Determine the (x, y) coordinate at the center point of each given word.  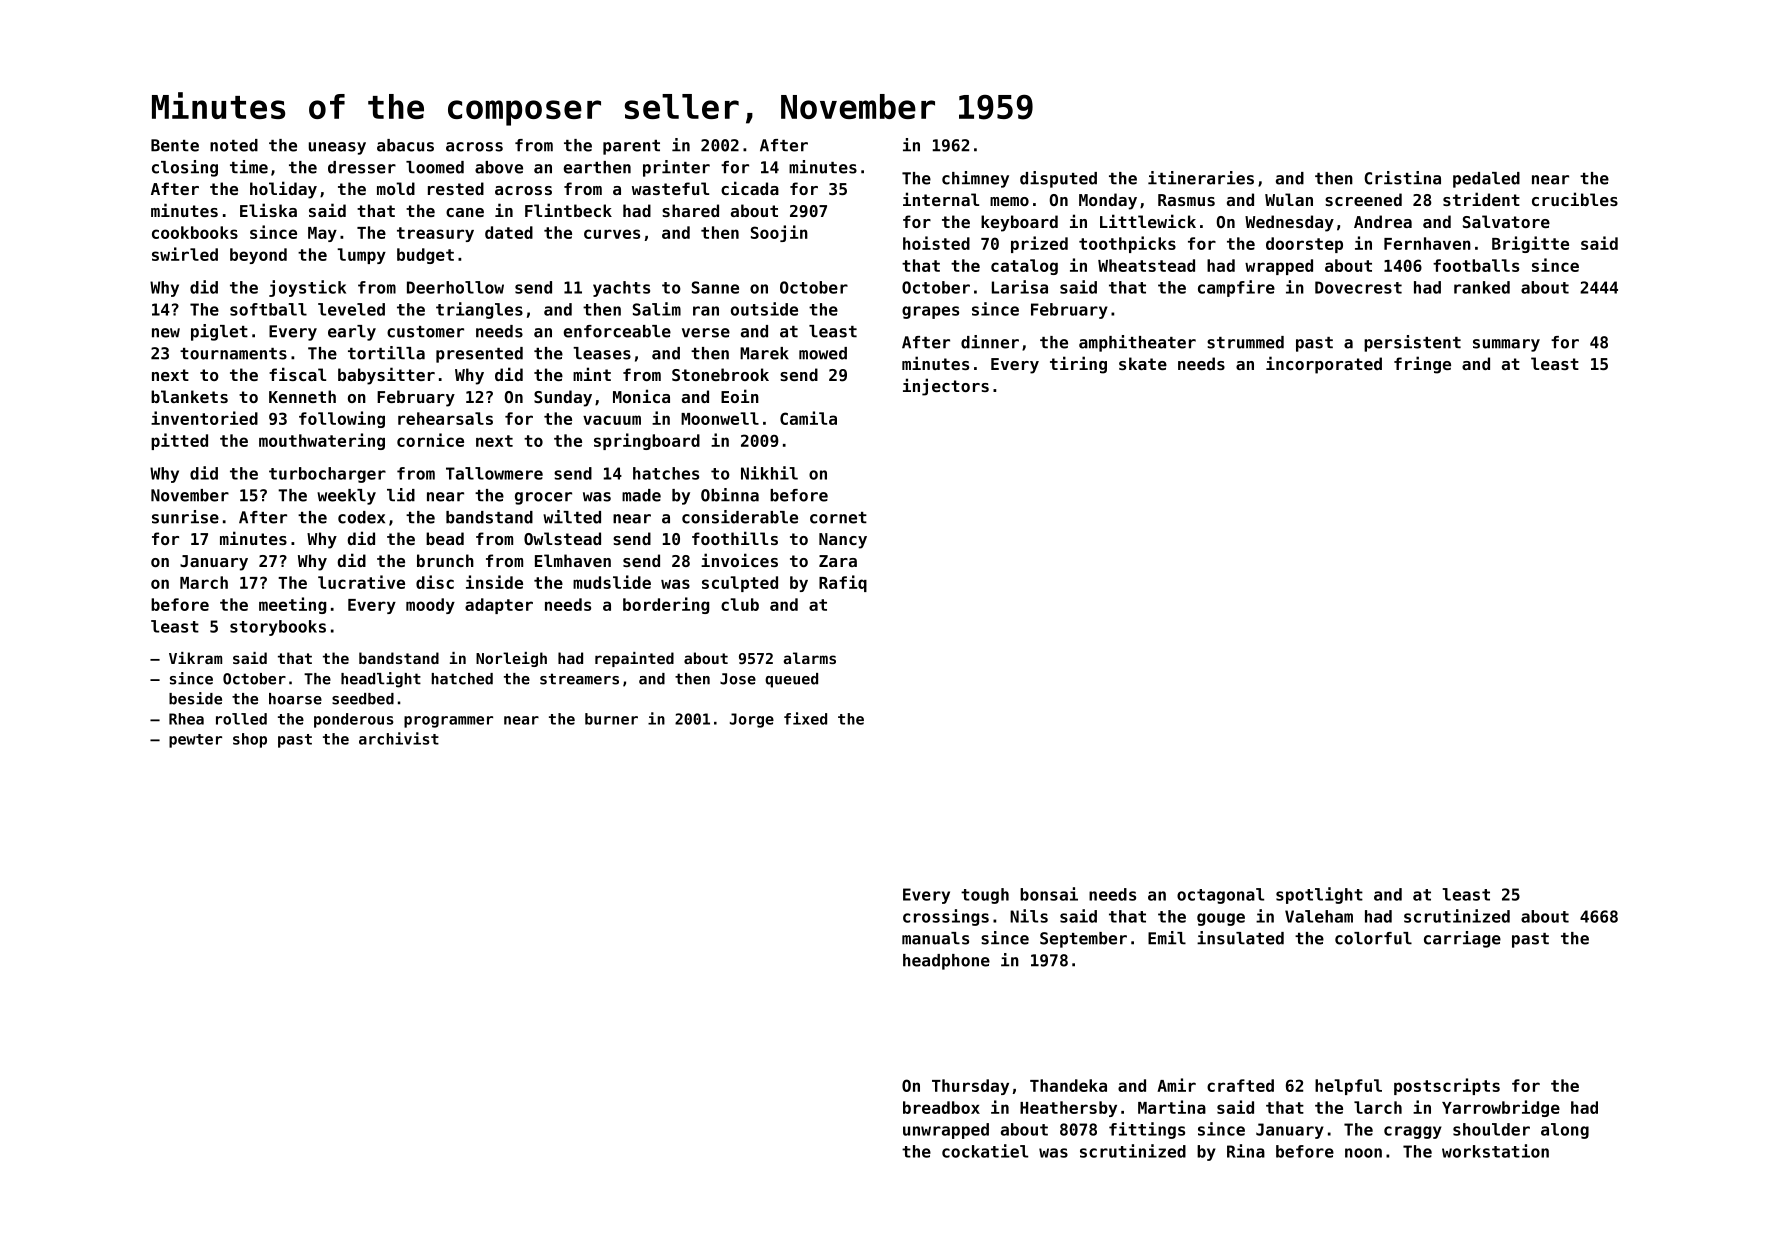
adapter (499, 606)
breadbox (941, 1107)
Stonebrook (720, 374)
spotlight (1319, 895)
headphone (946, 962)
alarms (809, 658)
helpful (1348, 1087)
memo (1009, 201)
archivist (399, 738)
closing (185, 168)
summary (1506, 345)
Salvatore (1506, 221)
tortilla (386, 353)
